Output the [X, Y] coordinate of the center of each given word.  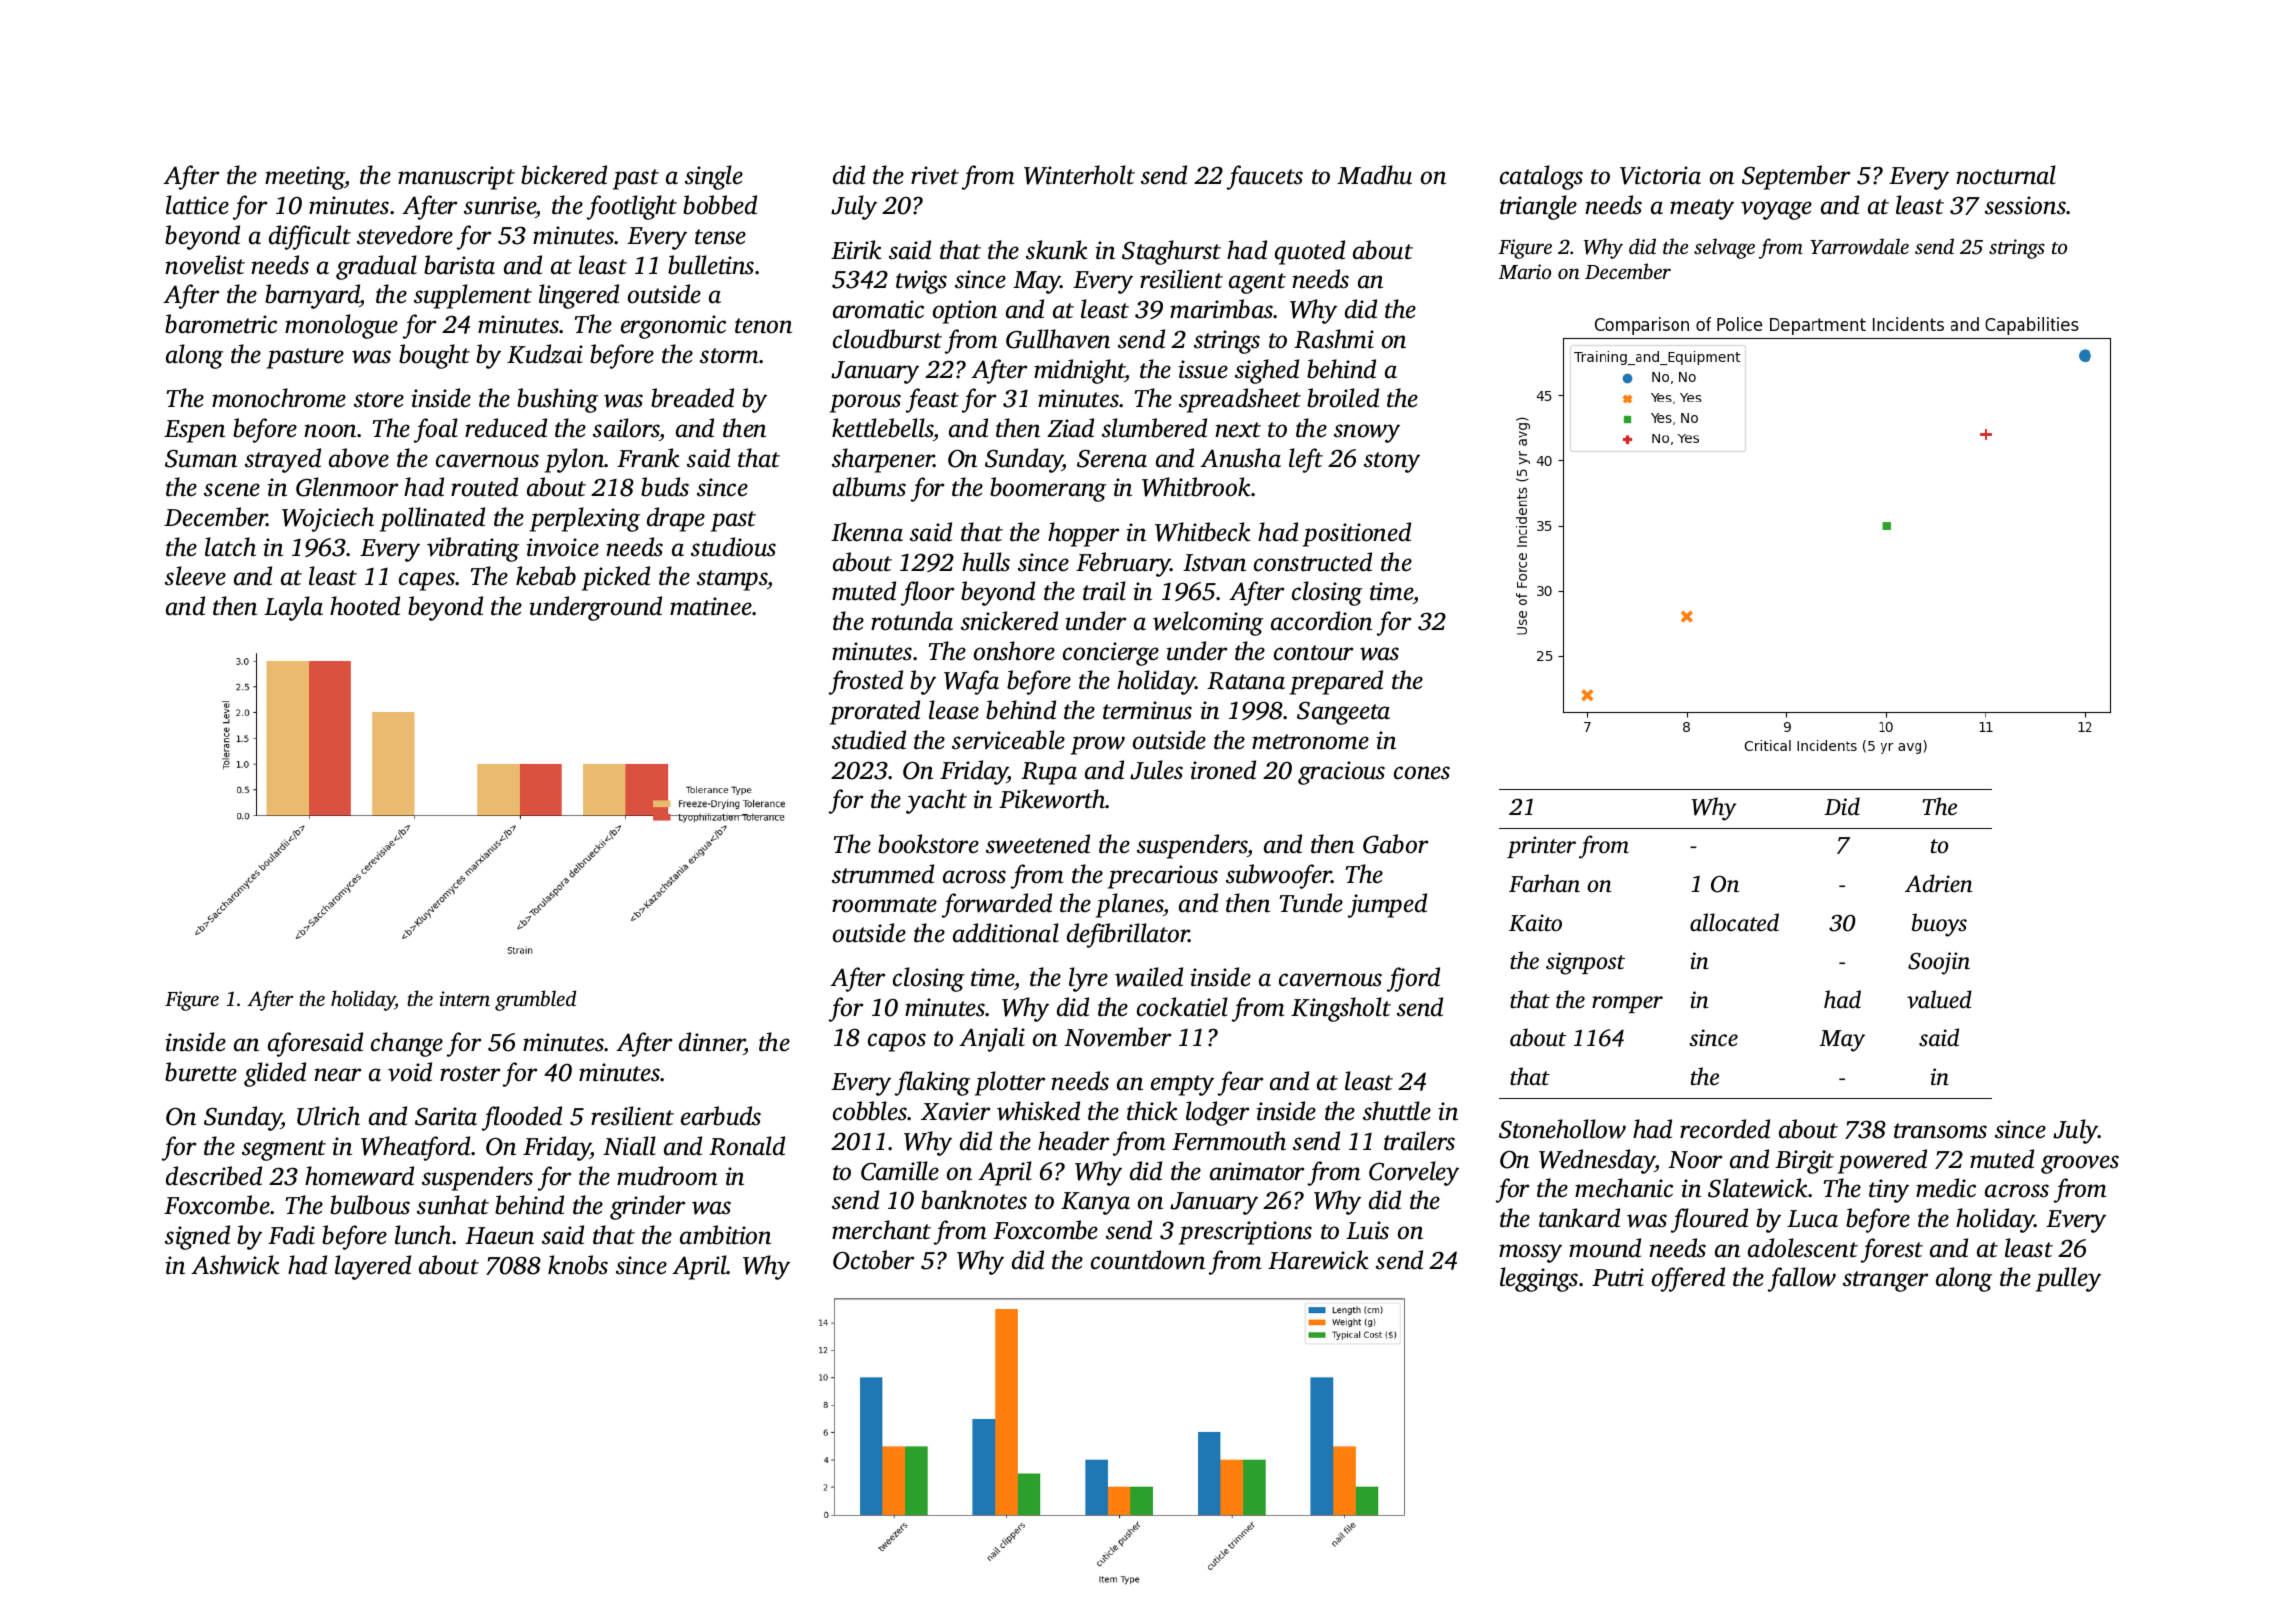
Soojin [1939, 963]
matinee [711, 606]
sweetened [1038, 844]
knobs [578, 1265]
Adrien [1939, 883]
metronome [1310, 742]
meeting [305, 178]
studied [869, 740]
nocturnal [2006, 175]
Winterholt [1079, 175]
